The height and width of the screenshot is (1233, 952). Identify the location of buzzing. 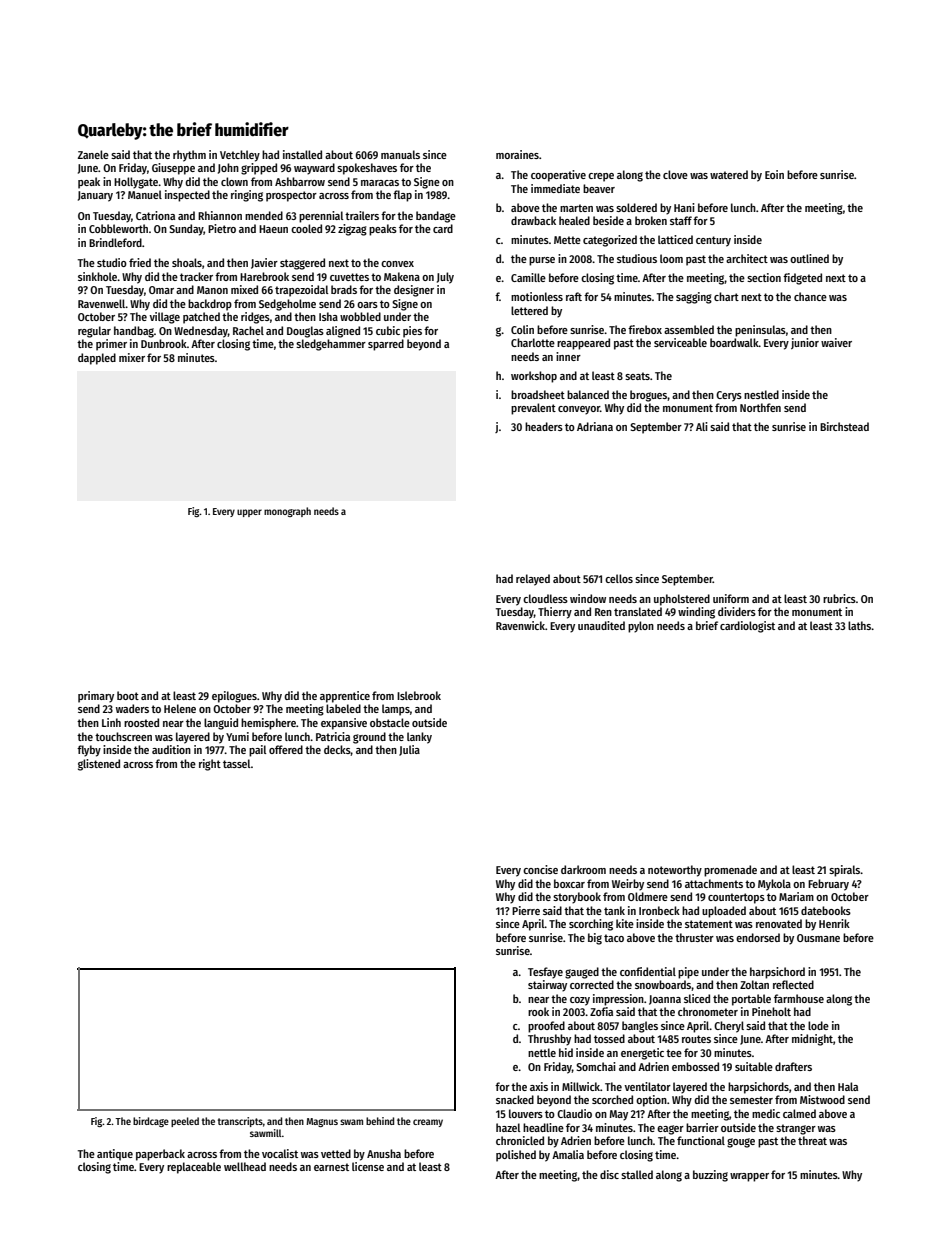
(710, 1176).
